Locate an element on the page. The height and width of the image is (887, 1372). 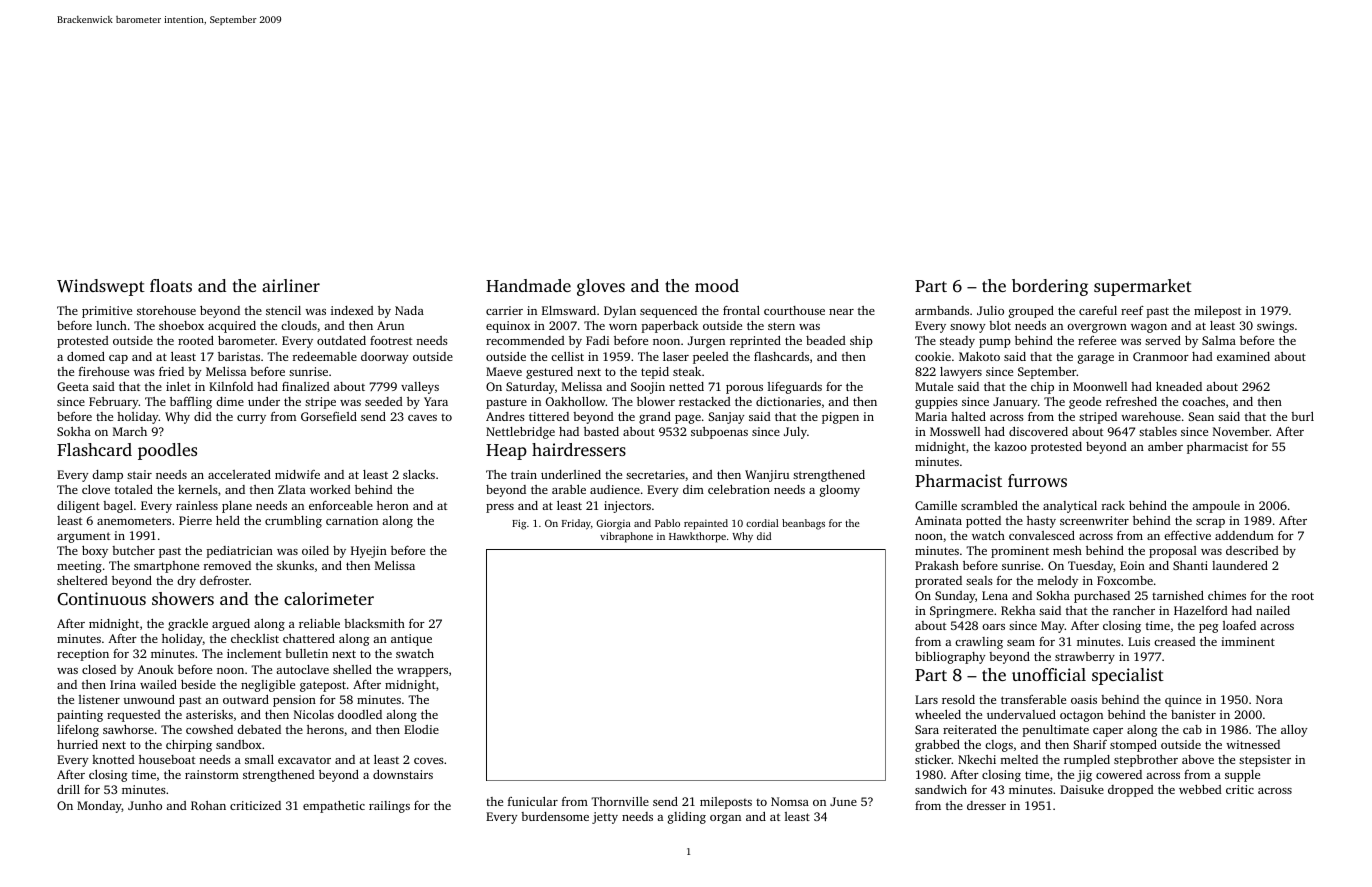
oasis is located at coordinates (1084, 699).
